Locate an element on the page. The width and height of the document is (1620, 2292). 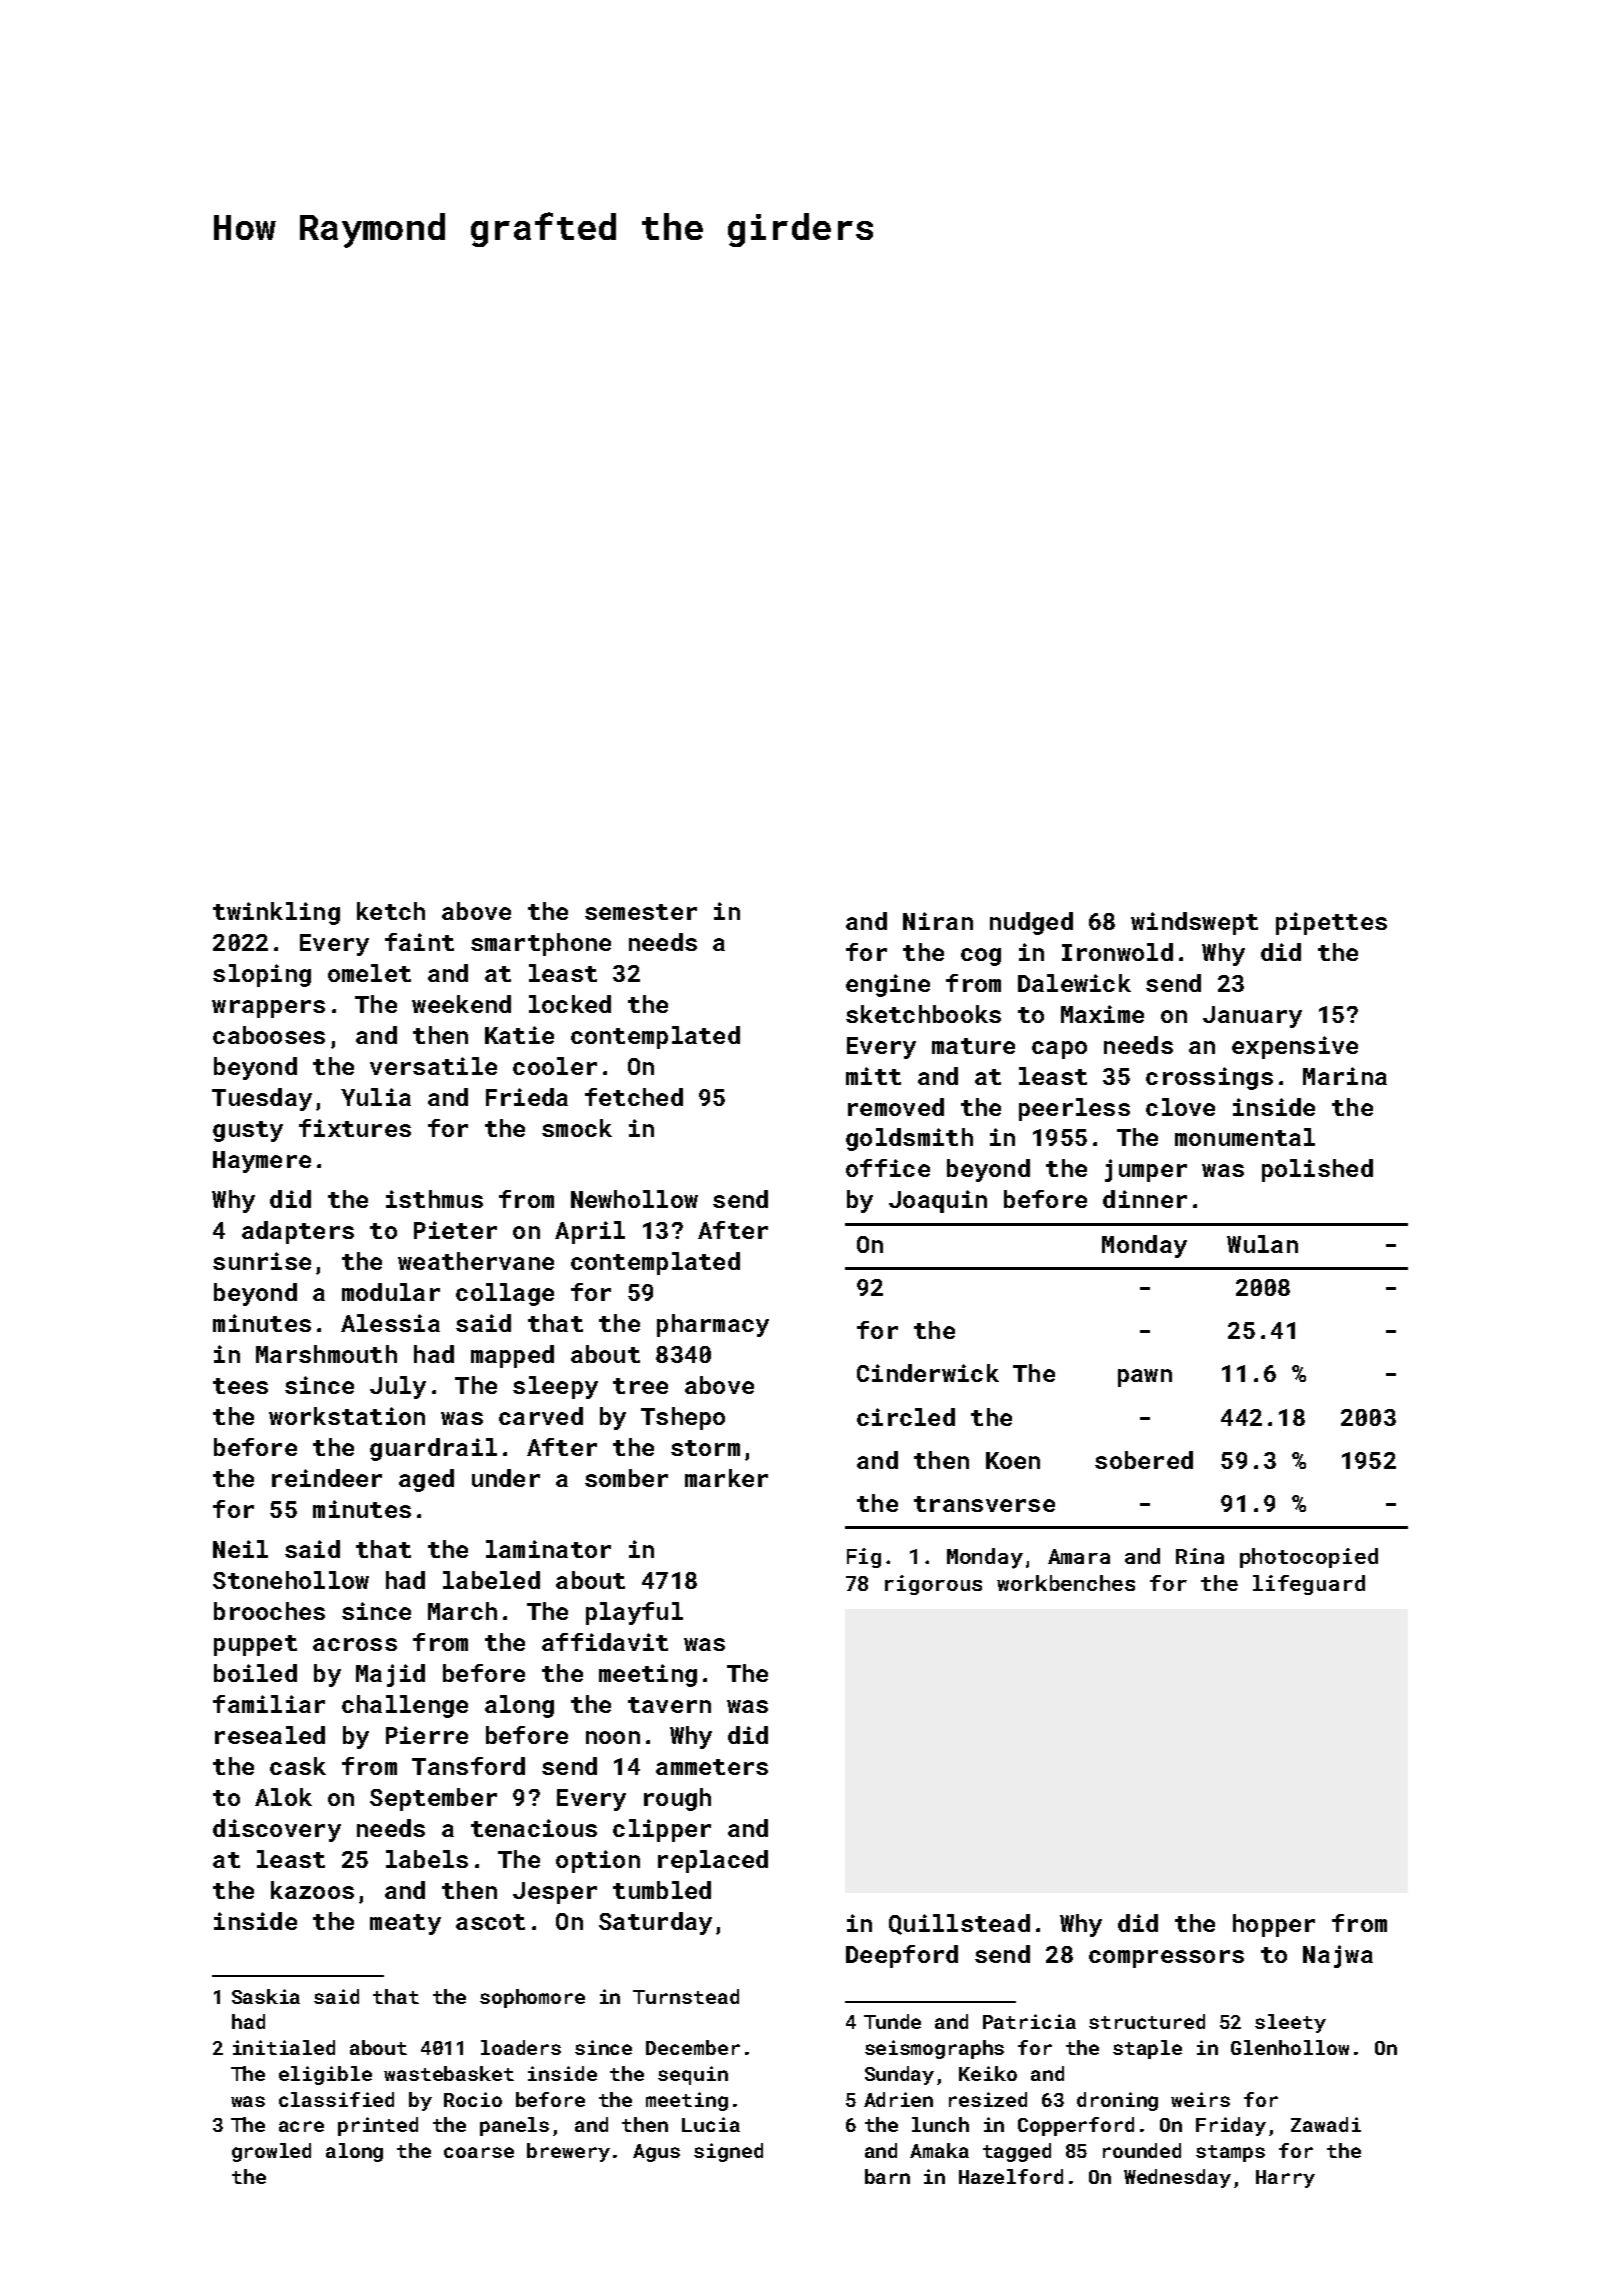
twinkling is located at coordinates (276, 913).
